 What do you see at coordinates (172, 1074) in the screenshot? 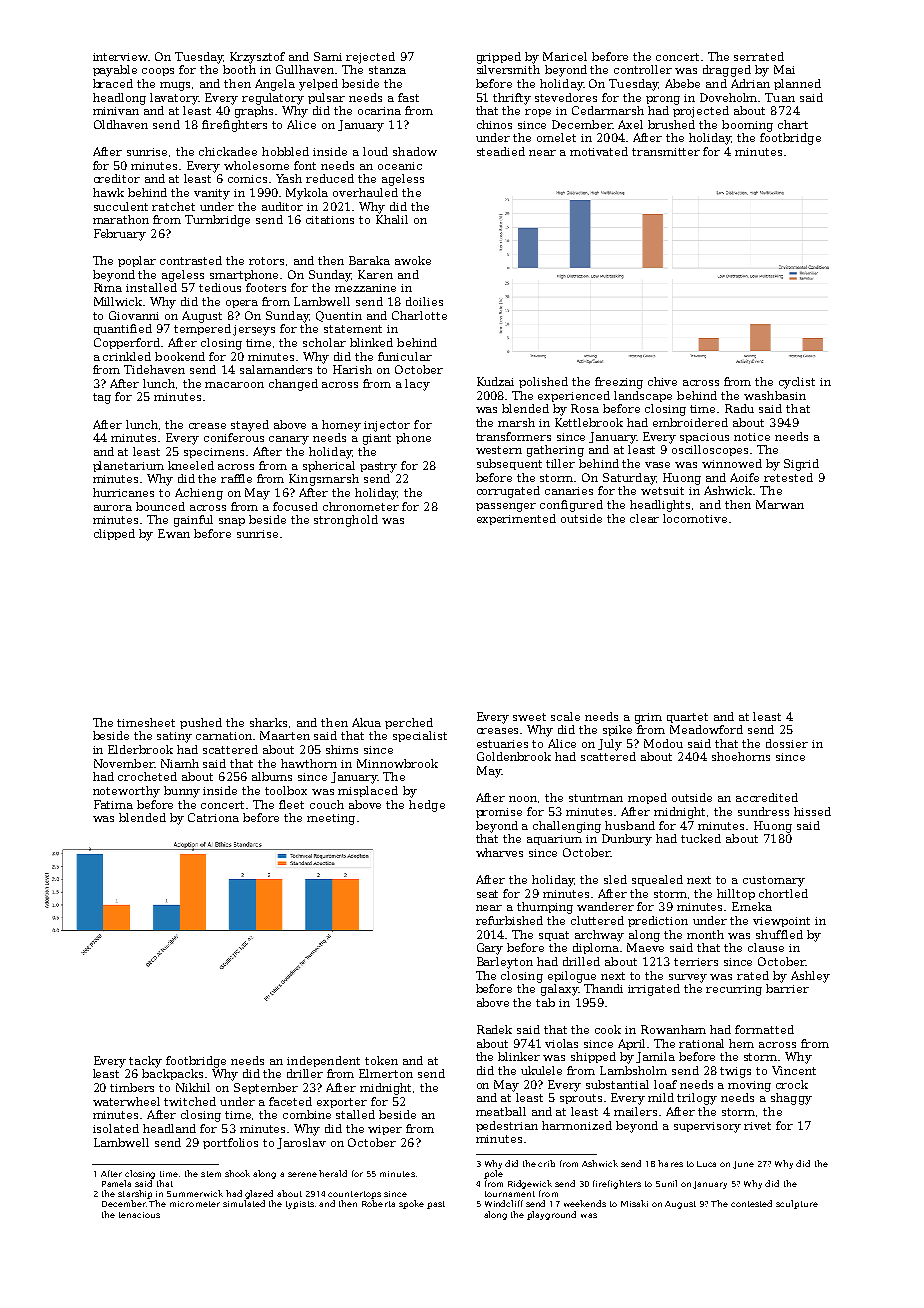
I see `backpacks` at bounding box center [172, 1074].
